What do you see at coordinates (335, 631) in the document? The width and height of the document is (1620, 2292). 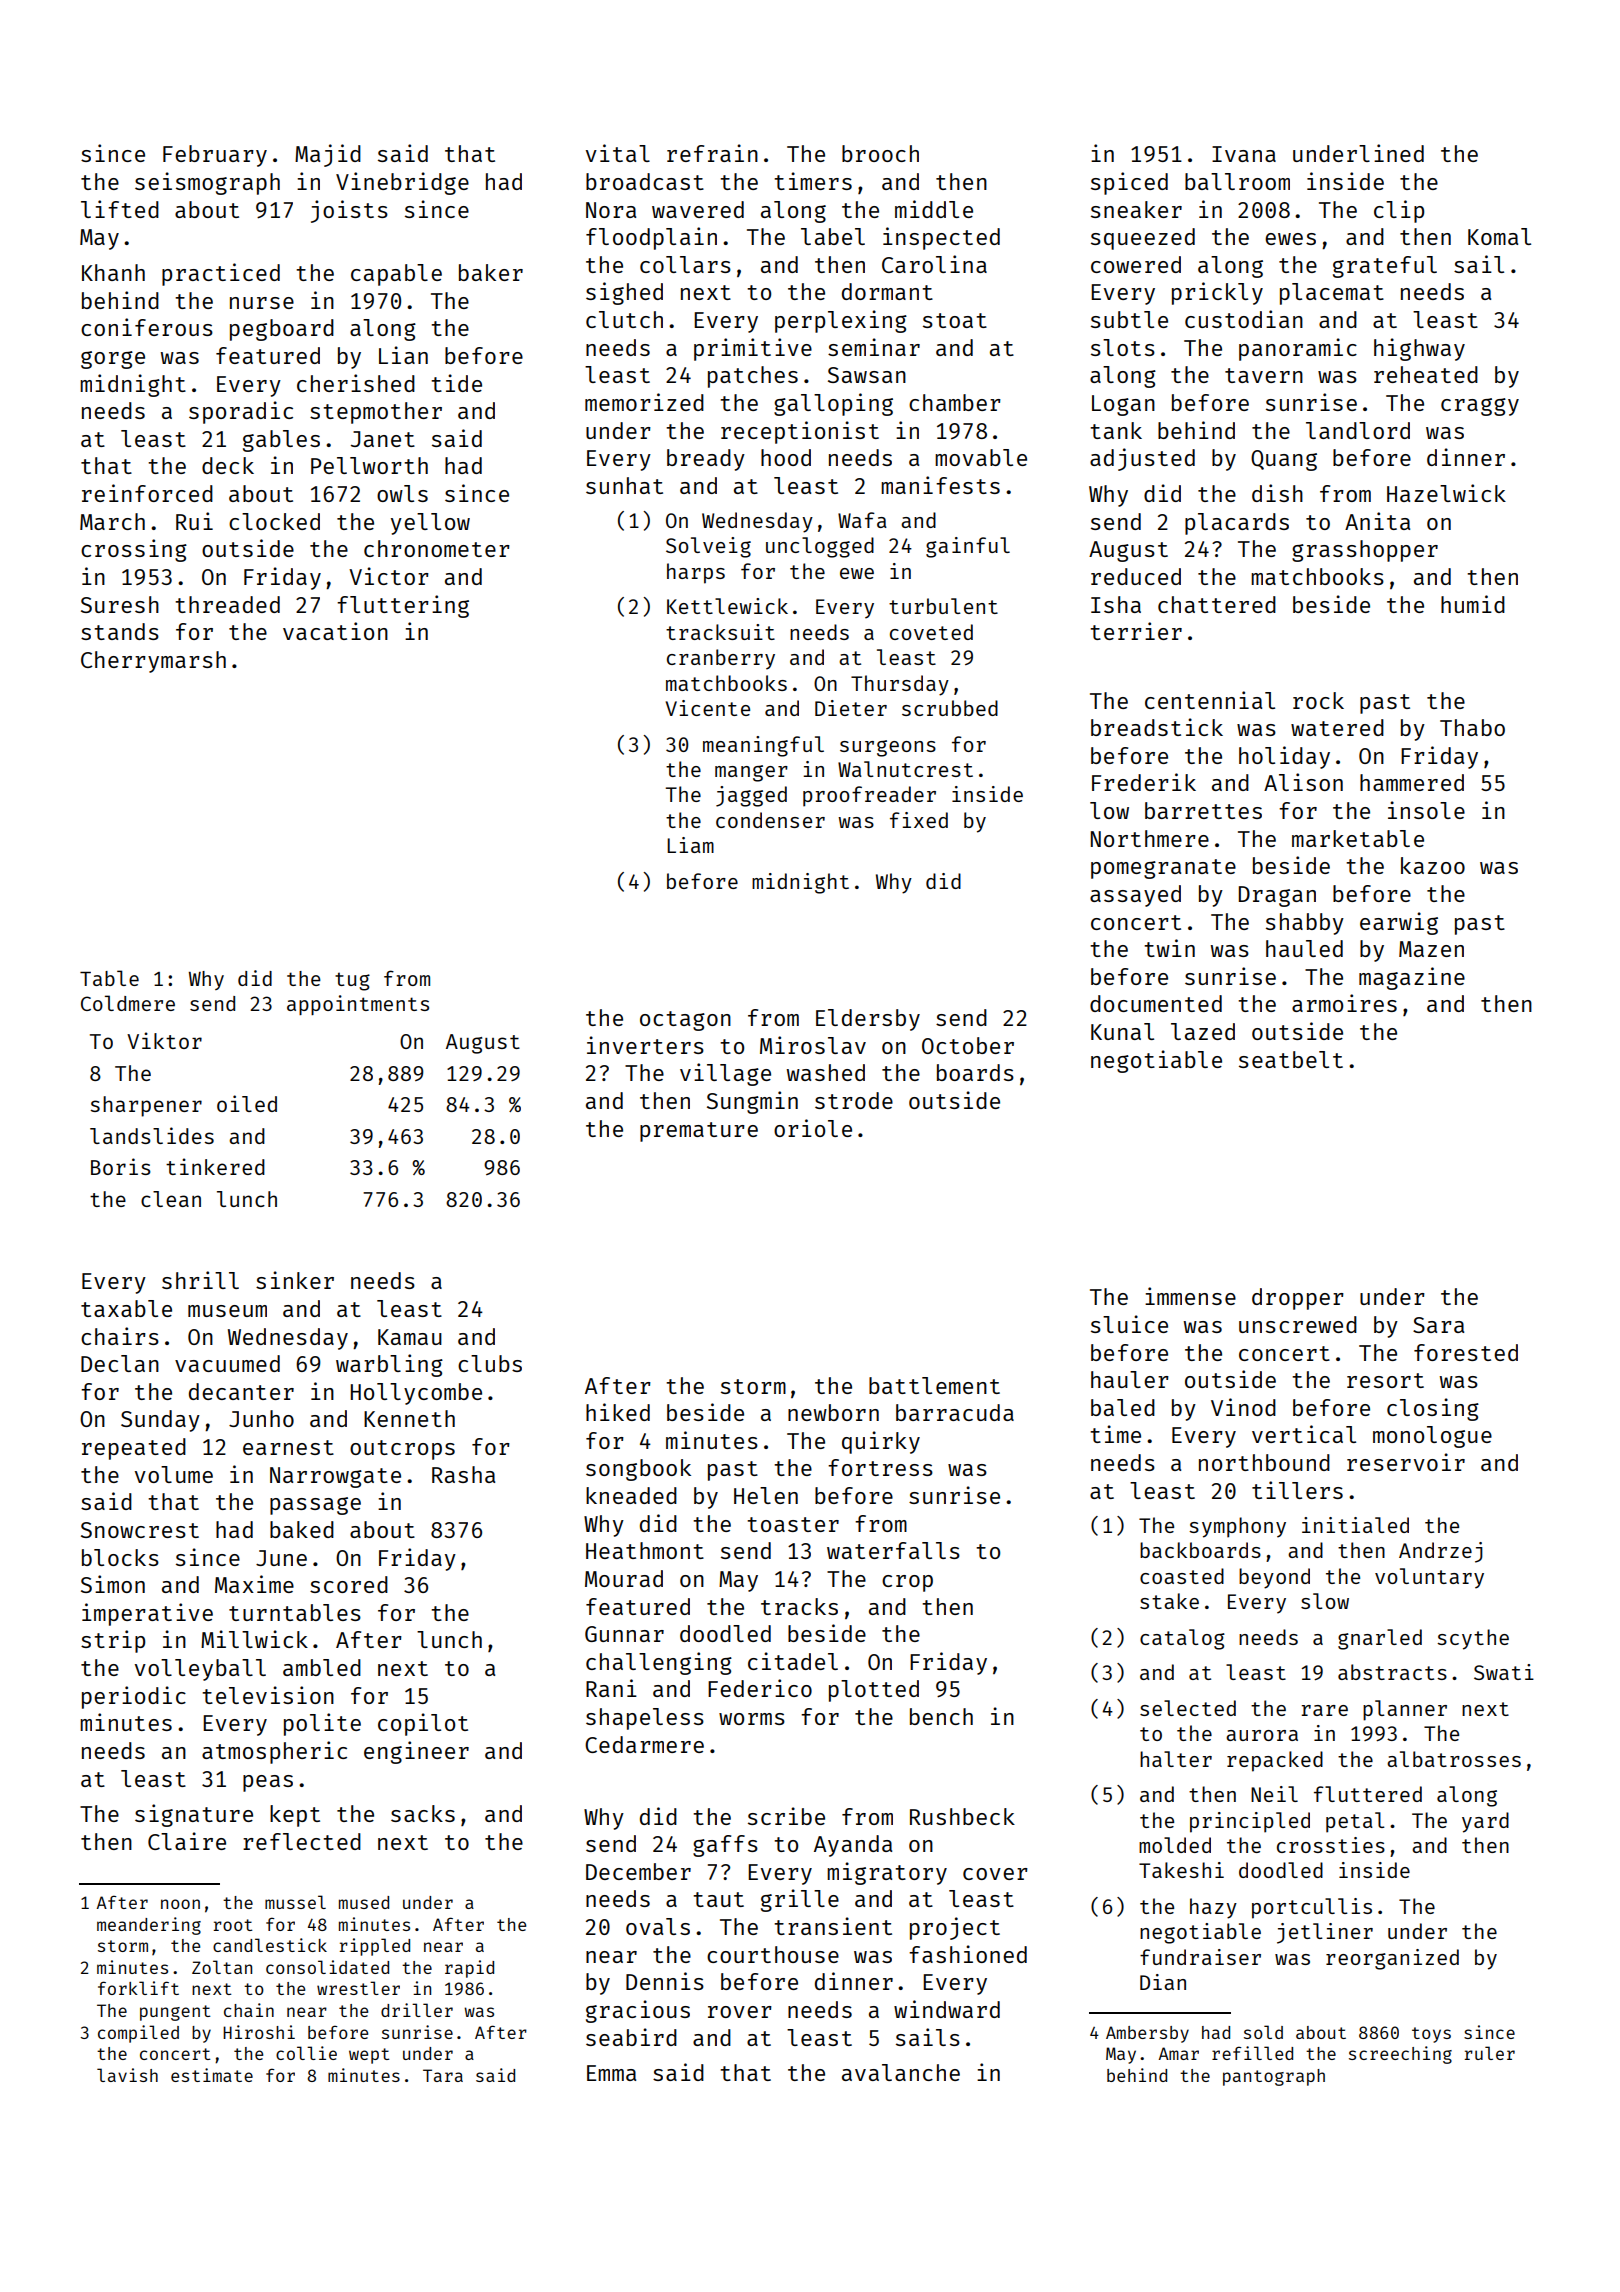 I see `vacation` at bounding box center [335, 631].
